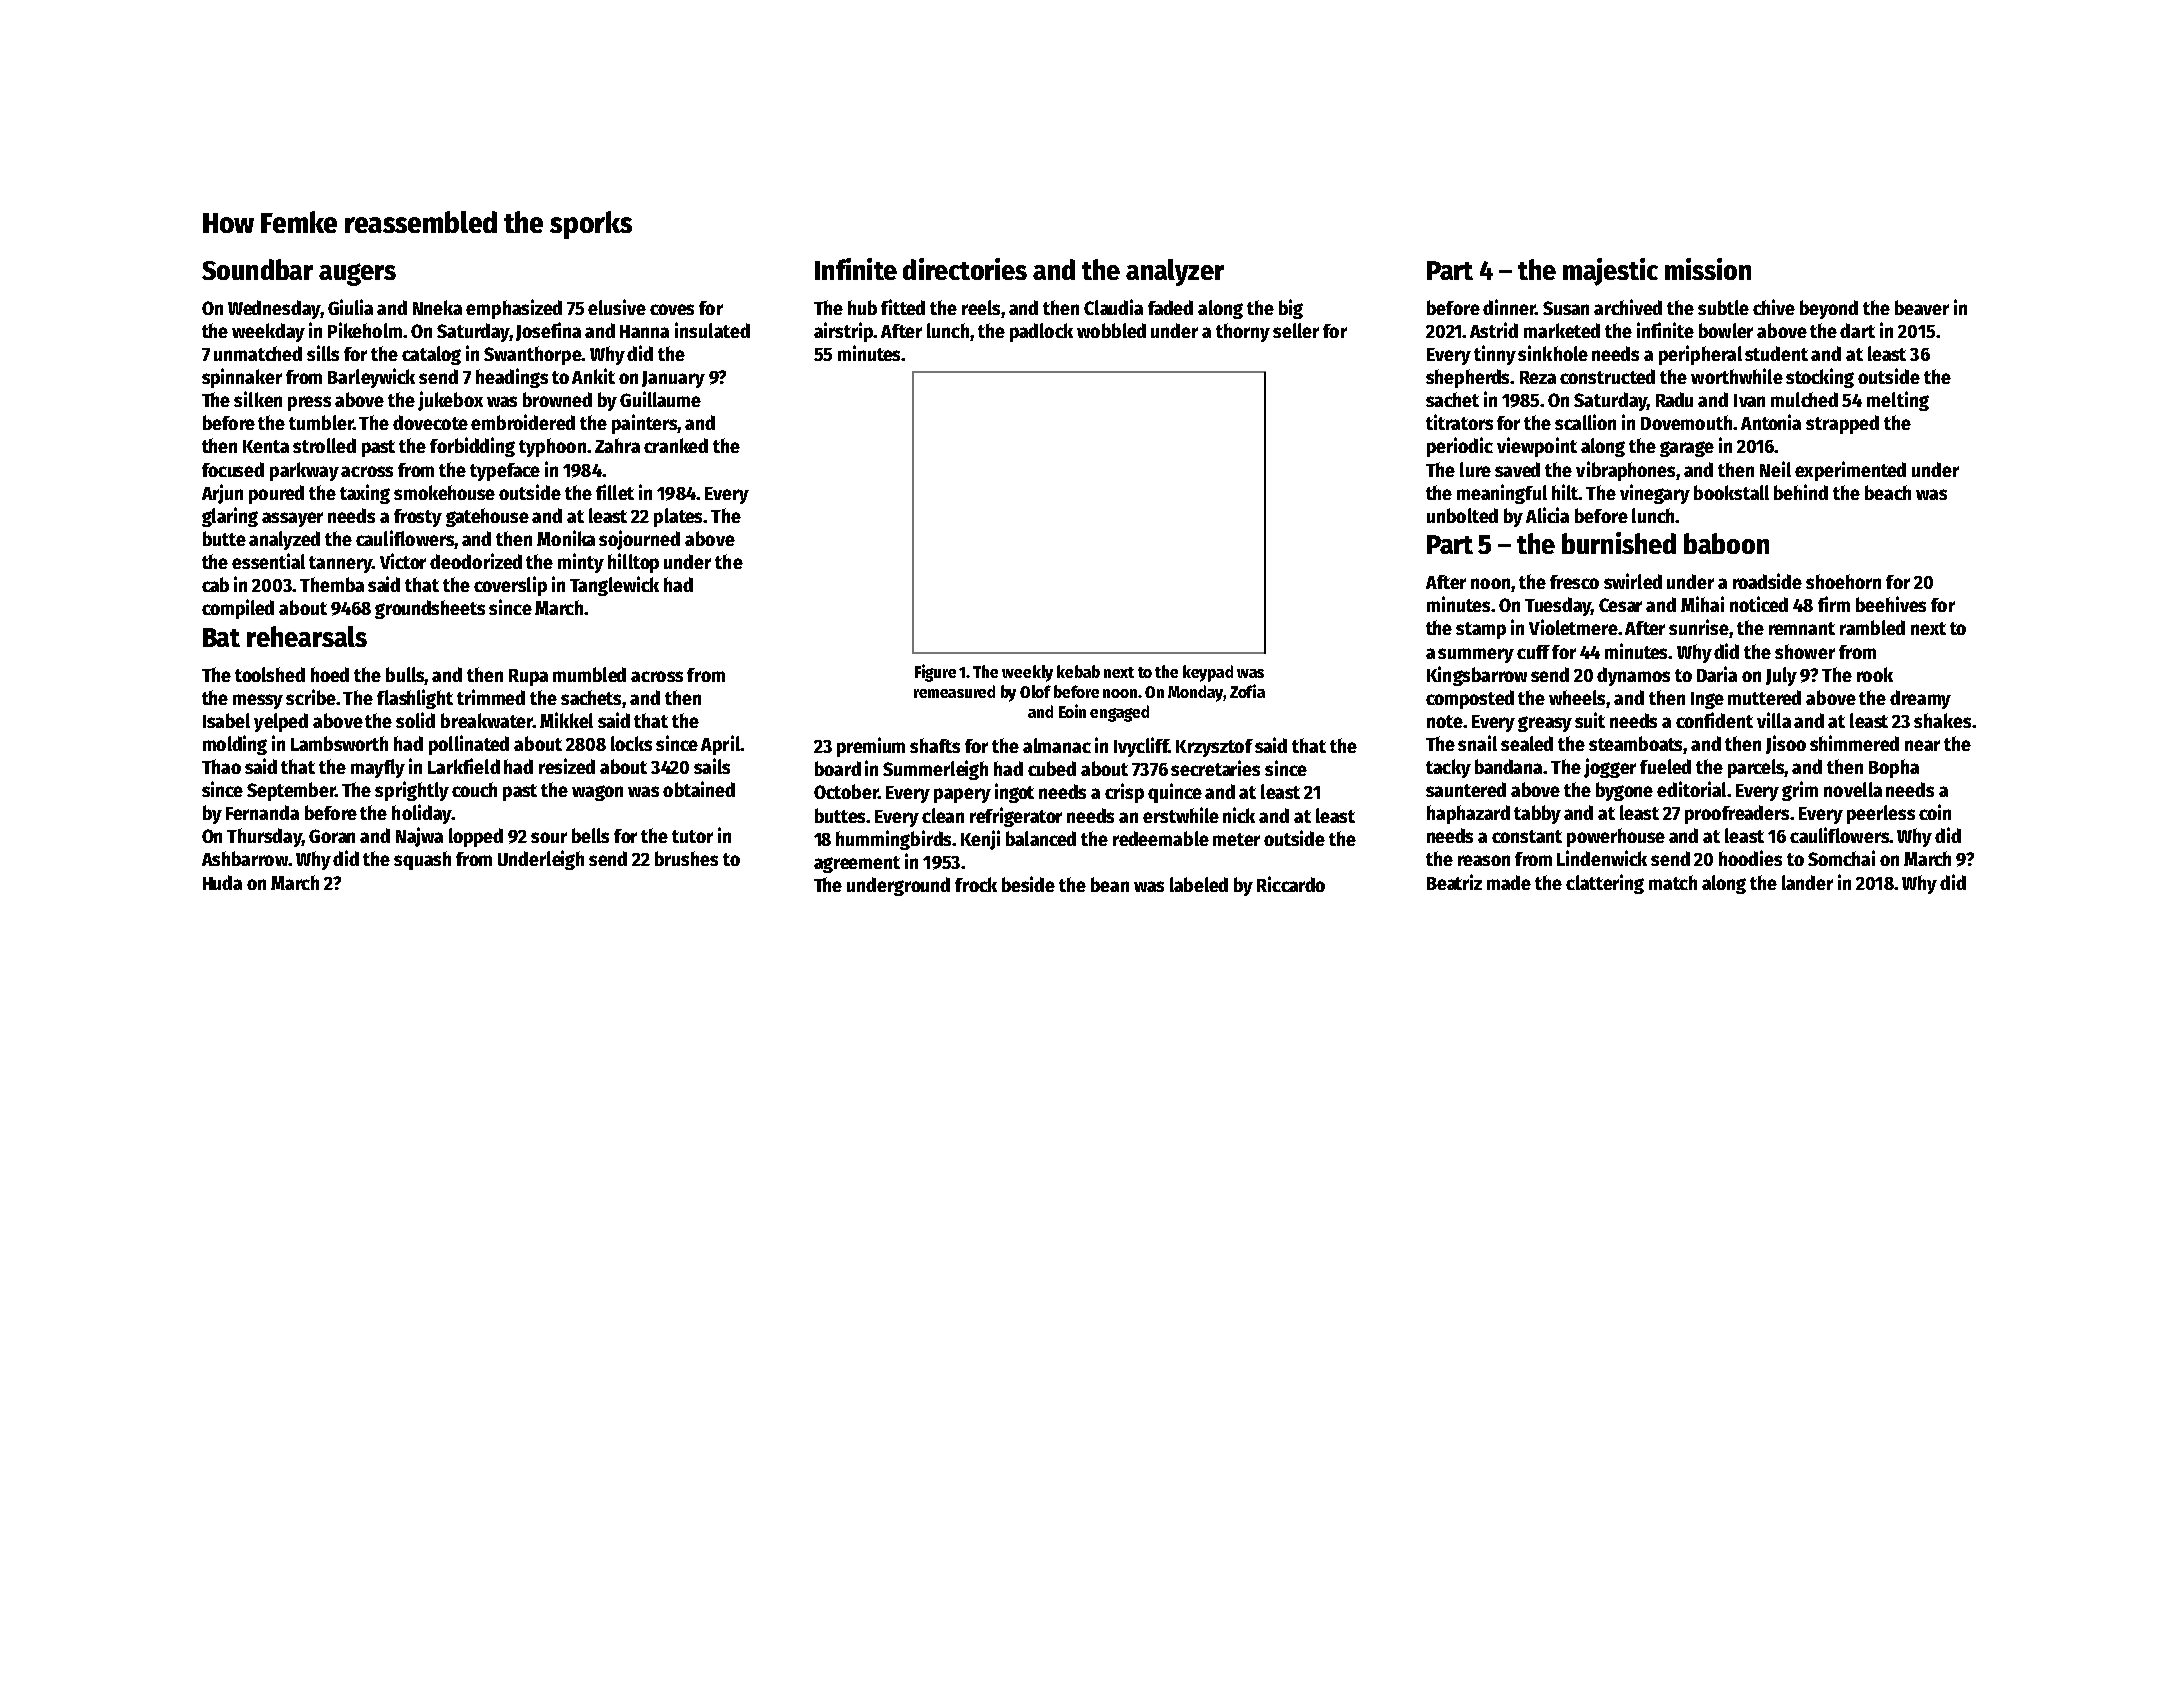 The height and width of the screenshot is (1683, 2178). What do you see at coordinates (1820, 378) in the screenshot?
I see `stocking` at bounding box center [1820, 378].
